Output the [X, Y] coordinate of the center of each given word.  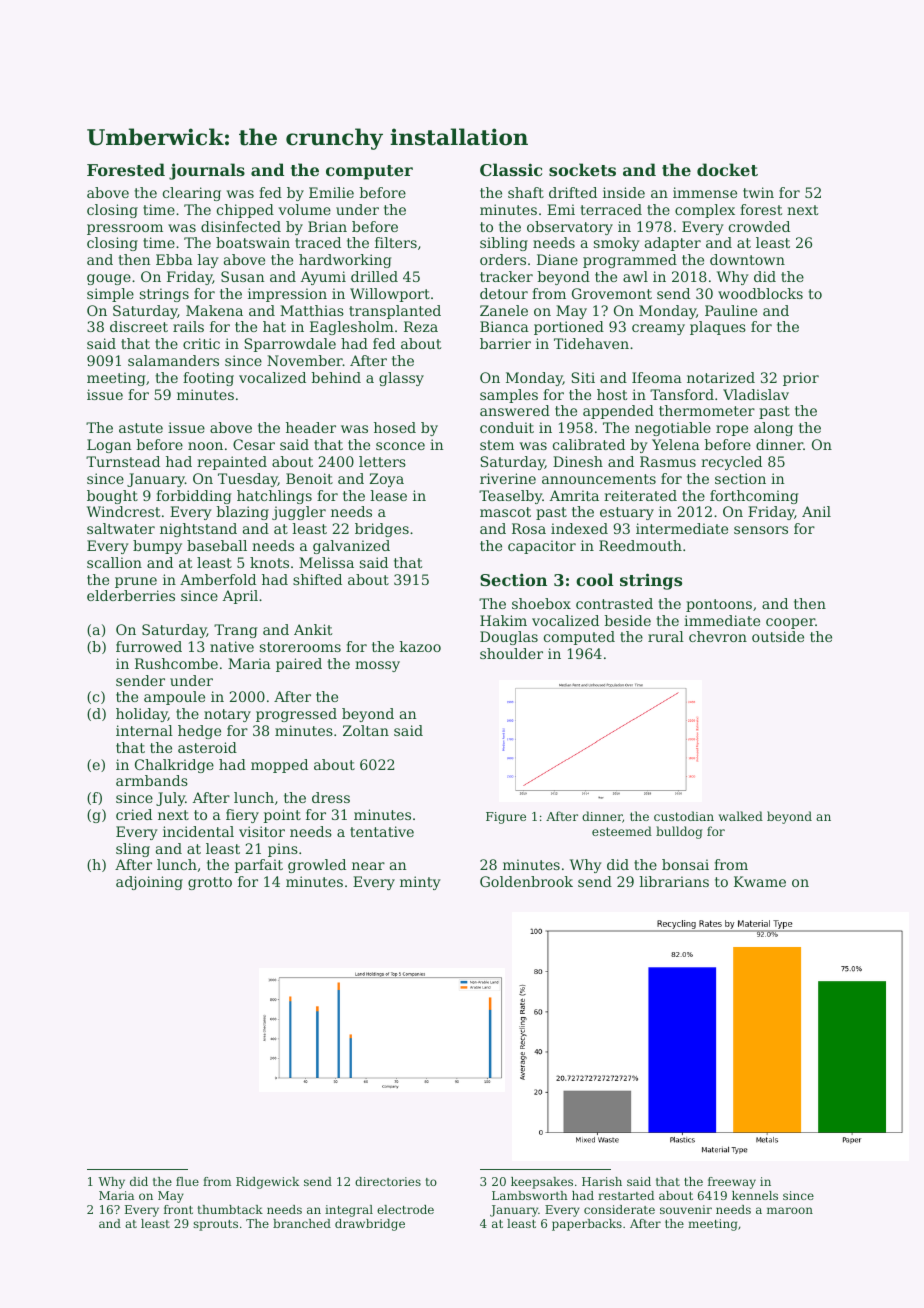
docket [727, 169]
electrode [405, 1209]
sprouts [215, 1225]
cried [134, 814]
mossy [377, 666]
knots [269, 562]
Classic [511, 169]
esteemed [622, 831]
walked [741, 816]
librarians [674, 881]
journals [207, 171]
